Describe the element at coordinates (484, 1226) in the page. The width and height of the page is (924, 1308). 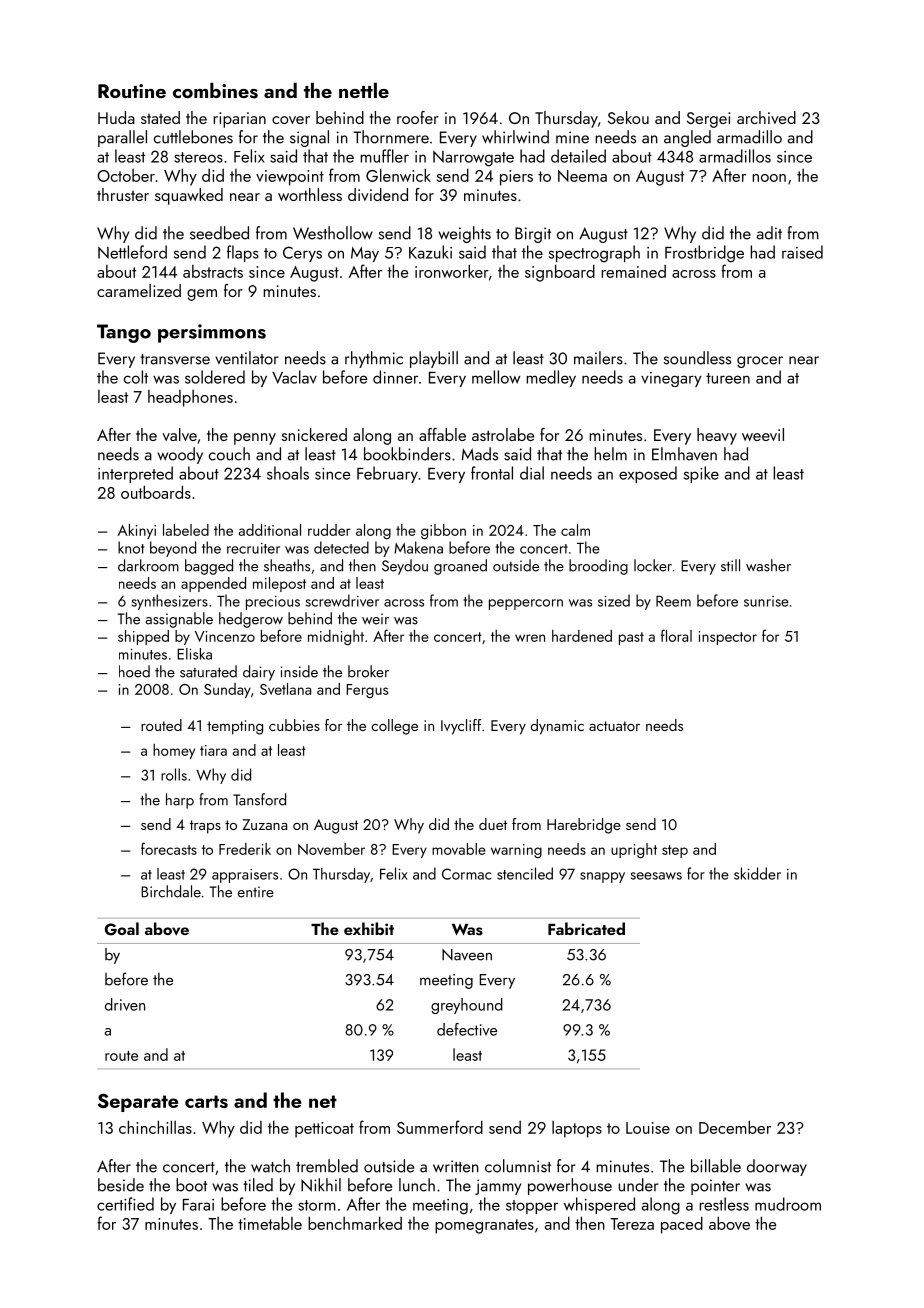
I see `pomegranates` at that location.
